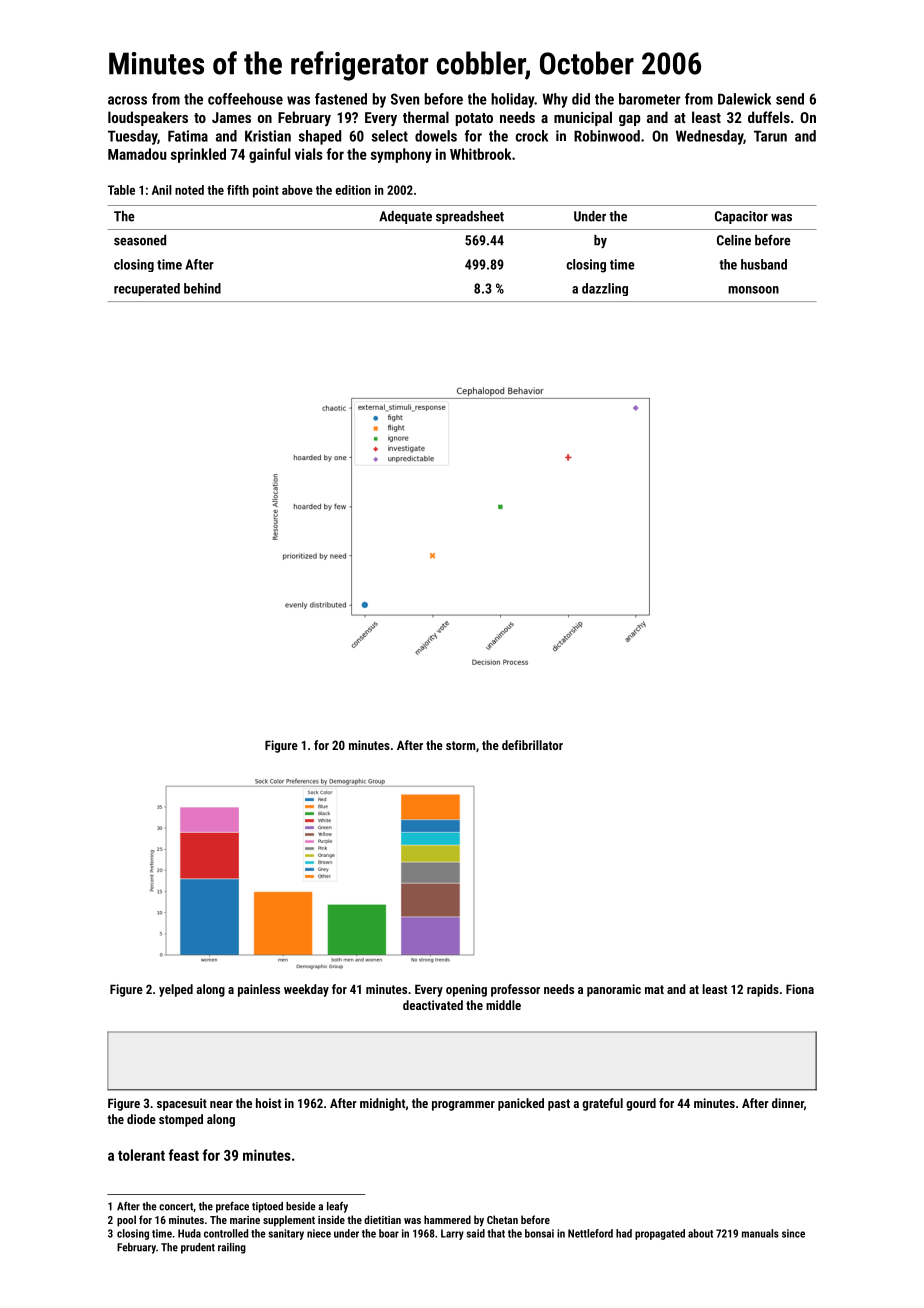 The image size is (924, 1308). What do you see at coordinates (741, 217) in the screenshot?
I see `Capacitor` at bounding box center [741, 217].
